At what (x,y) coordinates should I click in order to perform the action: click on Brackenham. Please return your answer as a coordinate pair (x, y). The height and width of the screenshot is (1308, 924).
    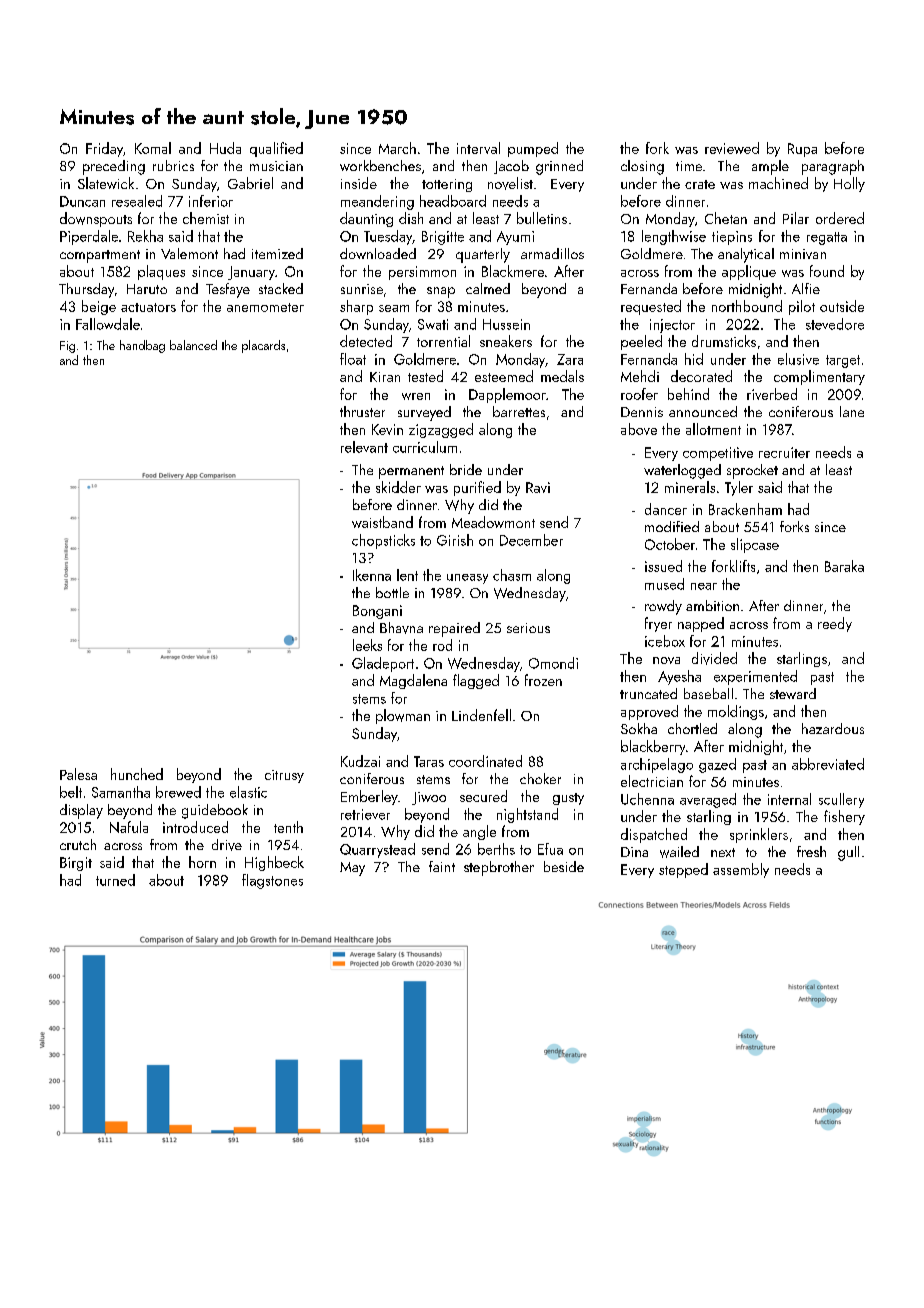
    Looking at the image, I should click on (745, 509).
